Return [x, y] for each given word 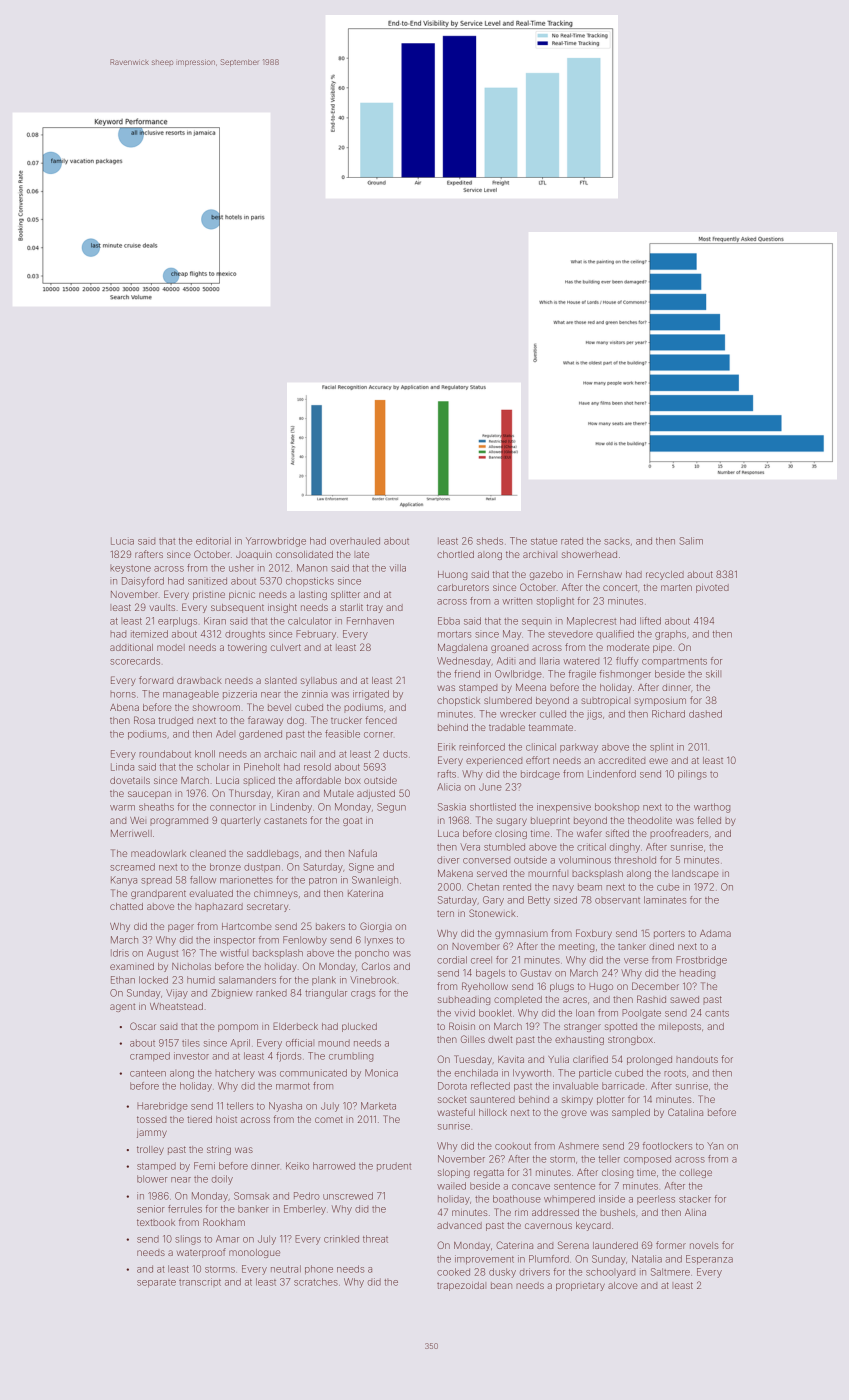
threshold [635, 860]
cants [717, 1013]
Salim [691, 541]
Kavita [511, 1059]
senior [151, 1209]
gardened [260, 735]
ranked [271, 993]
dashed [705, 714]
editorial [213, 541]
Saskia [452, 807]
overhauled [355, 541]
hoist [226, 1119]
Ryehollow [485, 987]
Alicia [449, 787]
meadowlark [158, 853]
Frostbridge [701, 961]
